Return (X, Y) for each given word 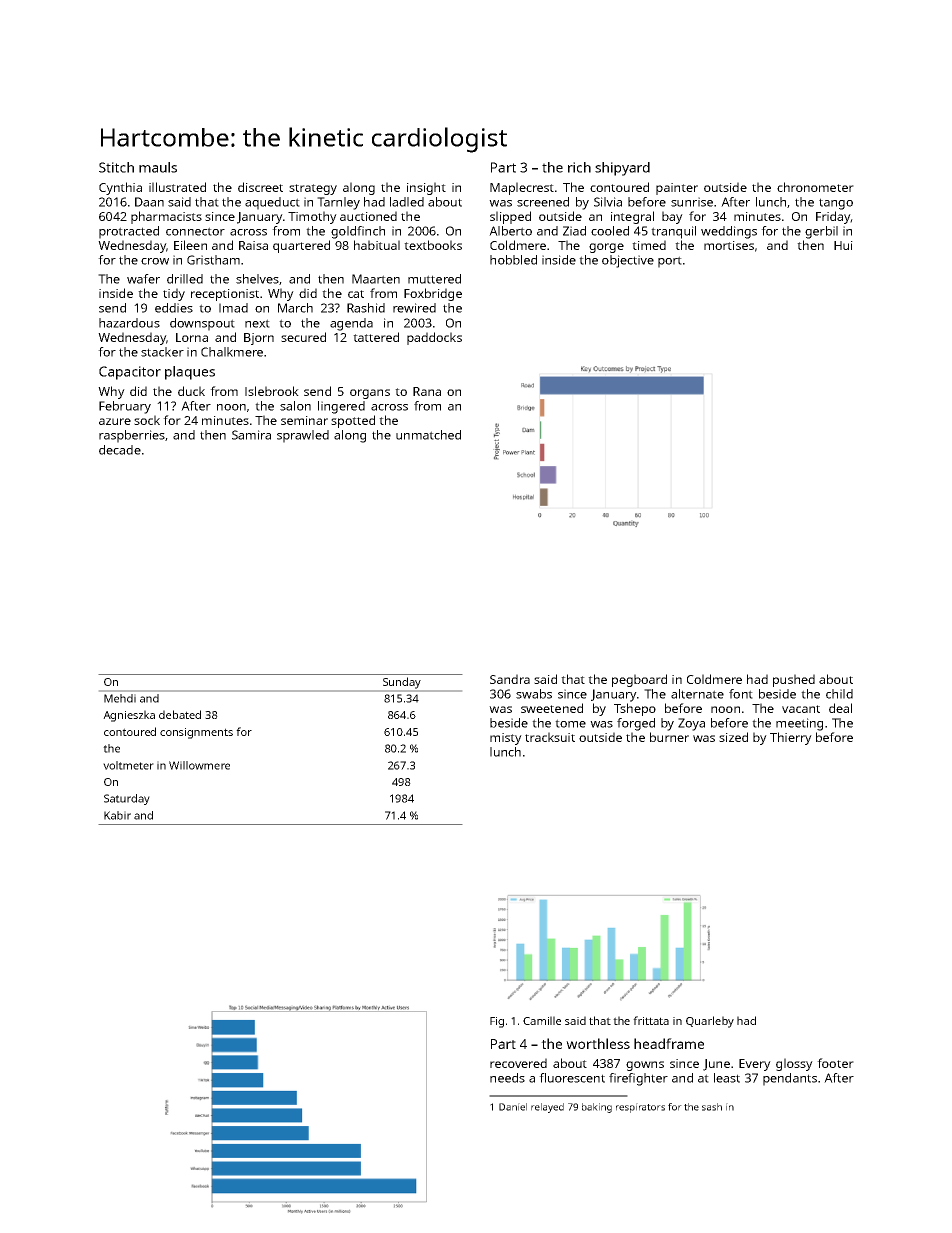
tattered (376, 337)
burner (669, 737)
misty (506, 739)
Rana (427, 391)
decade (120, 450)
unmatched (428, 435)
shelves (257, 279)
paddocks (434, 338)
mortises (729, 245)
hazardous (129, 323)
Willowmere (199, 765)
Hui (843, 245)
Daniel (513, 1107)
